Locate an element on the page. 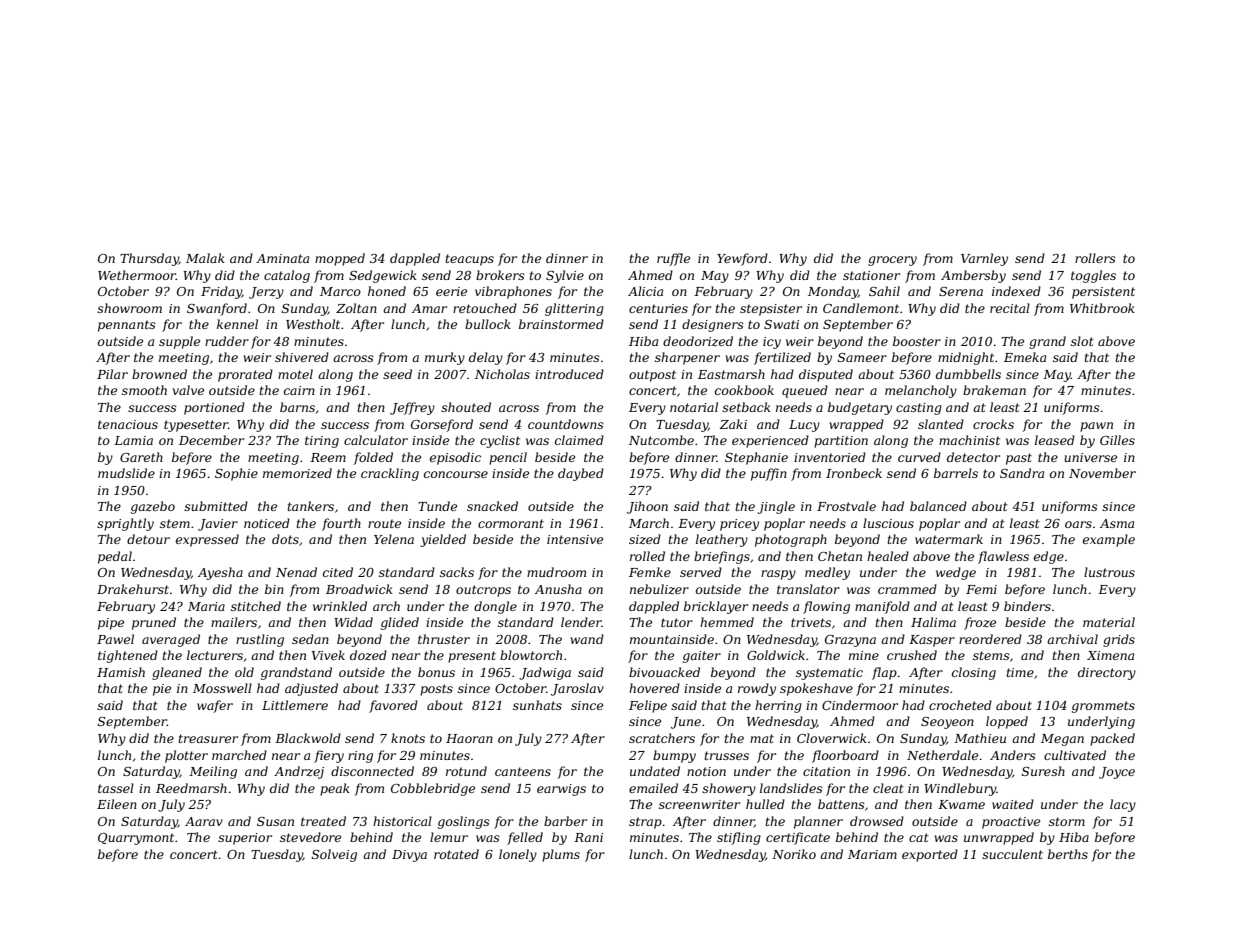  calculator is located at coordinates (376, 440).
